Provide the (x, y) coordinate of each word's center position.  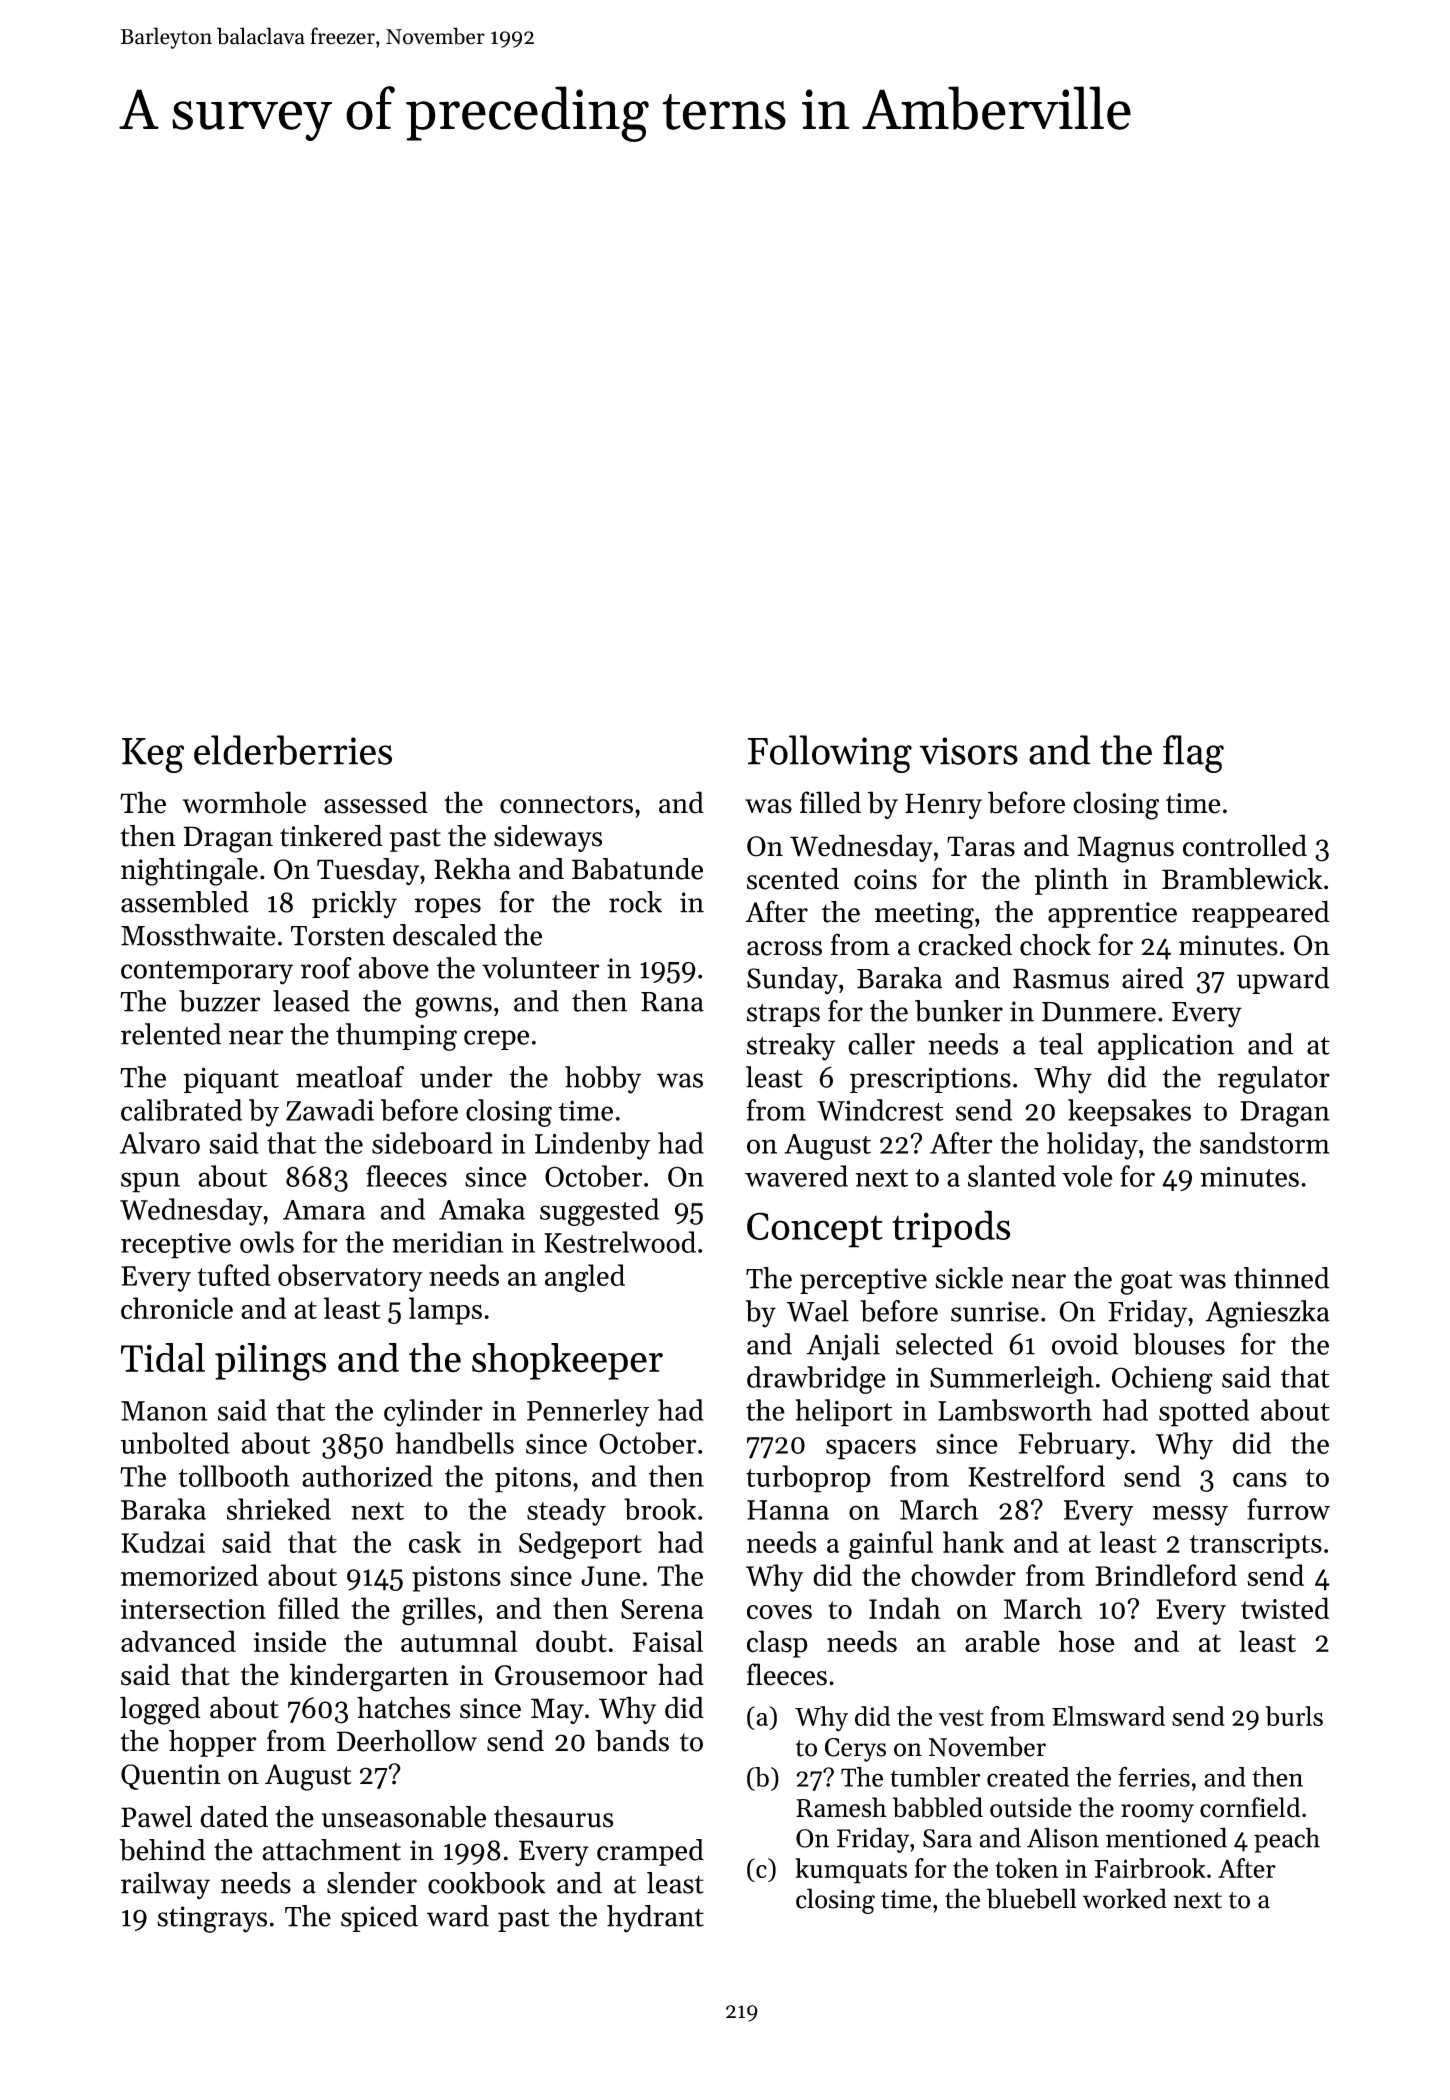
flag (1193, 754)
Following (830, 754)
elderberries (293, 750)
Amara (324, 1210)
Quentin (171, 1777)
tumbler (935, 1777)
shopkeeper (567, 1361)
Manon (164, 1411)
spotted (1204, 1413)
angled (585, 1278)
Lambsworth (1015, 1410)
